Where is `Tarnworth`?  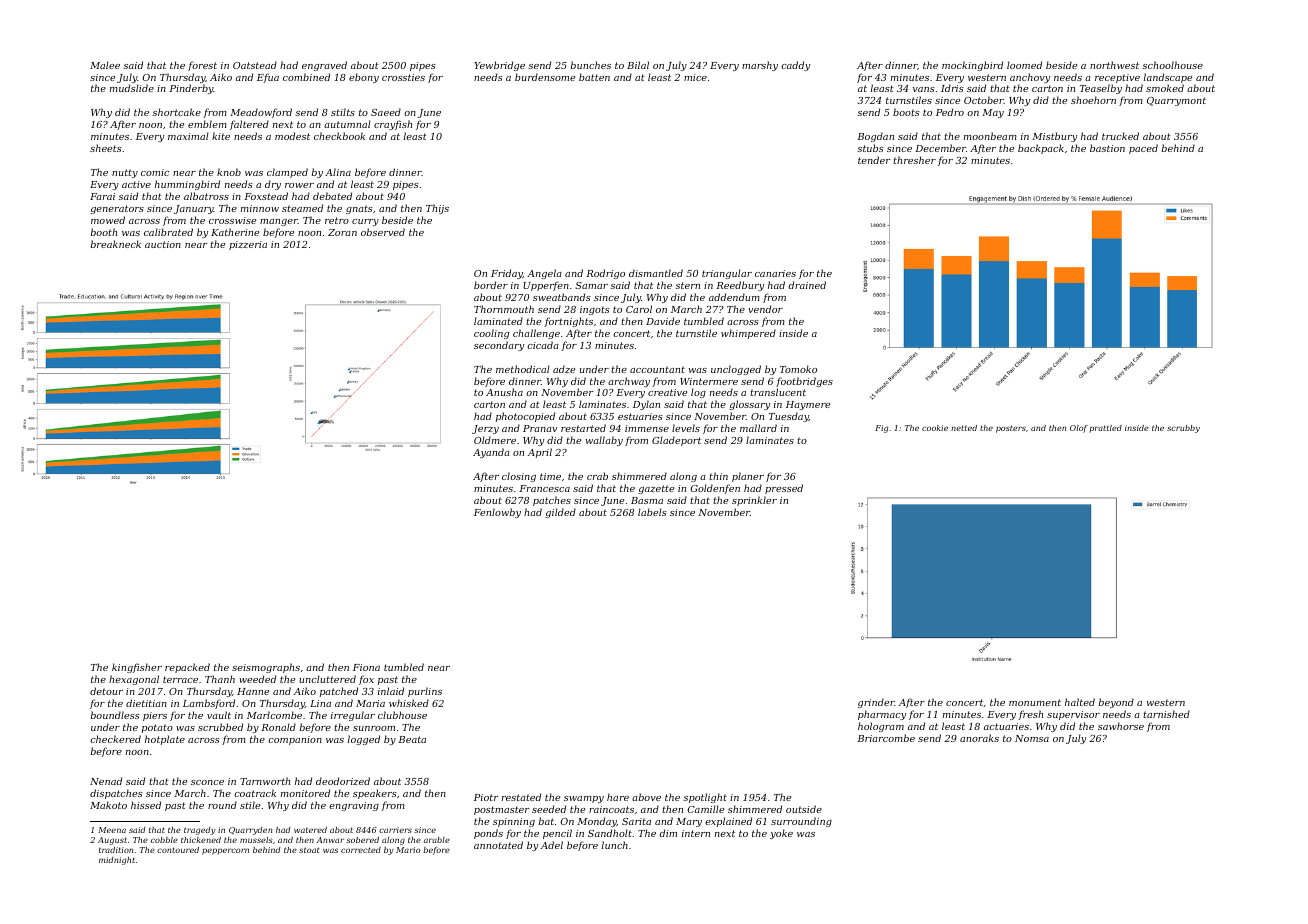 Tarnworth is located at coordinates (265, 781).
